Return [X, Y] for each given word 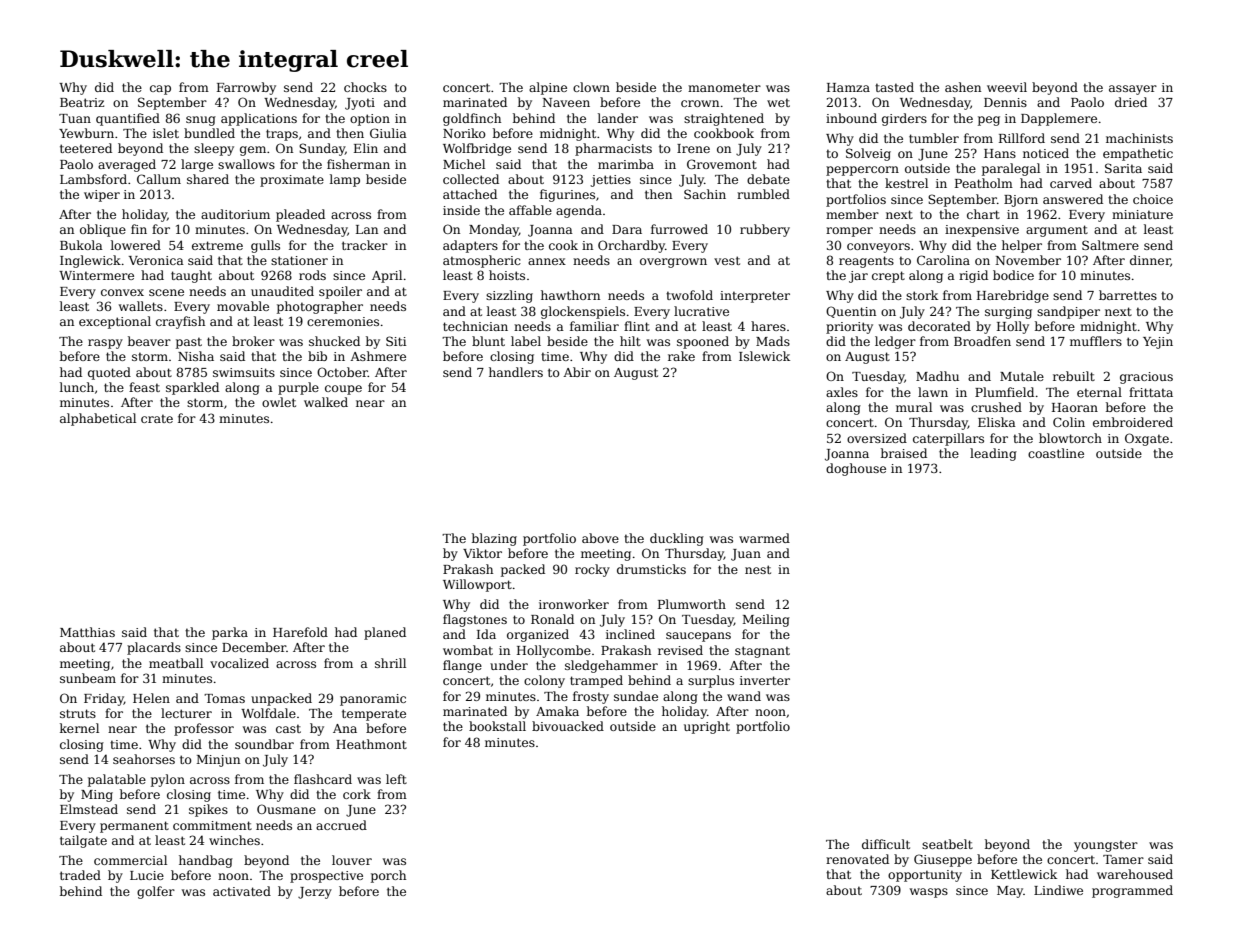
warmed [764, 538]
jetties [610, 181]
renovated [857, 859]
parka [230, 633]
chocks [365, 87]
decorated [939, 326]
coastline [1056, 453]
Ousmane [286, 809]
